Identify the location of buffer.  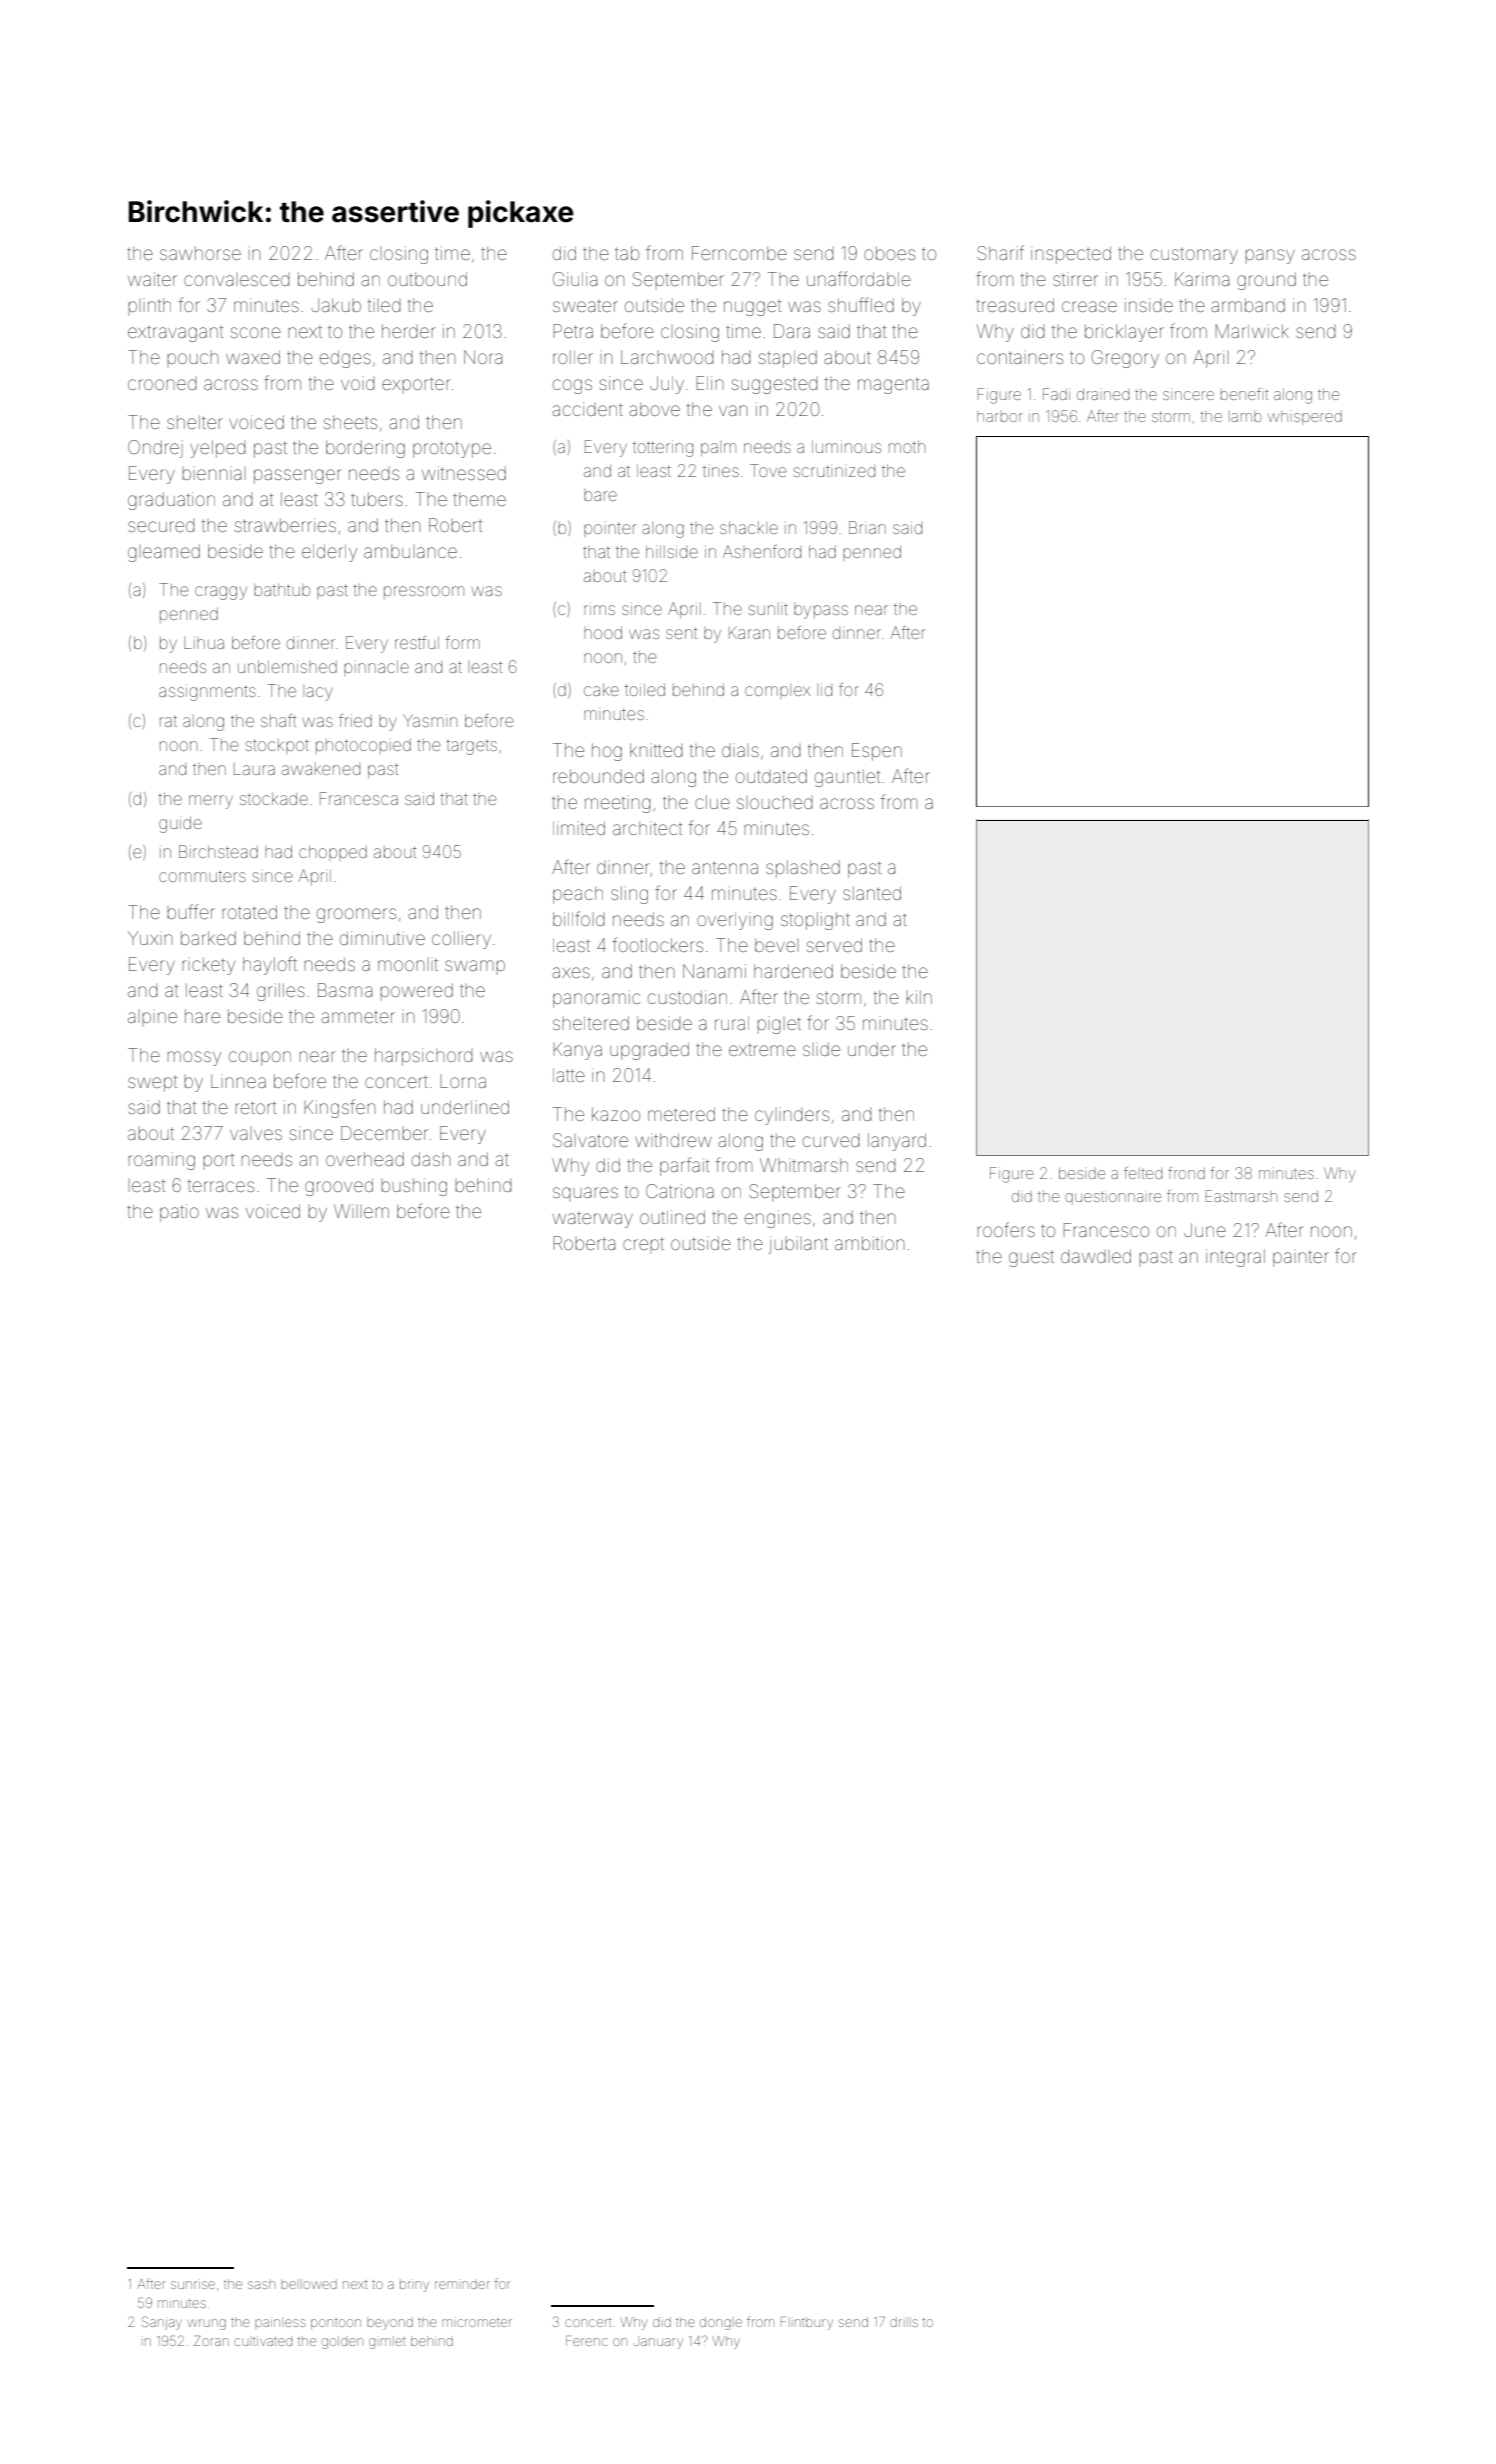
(191, 911).
